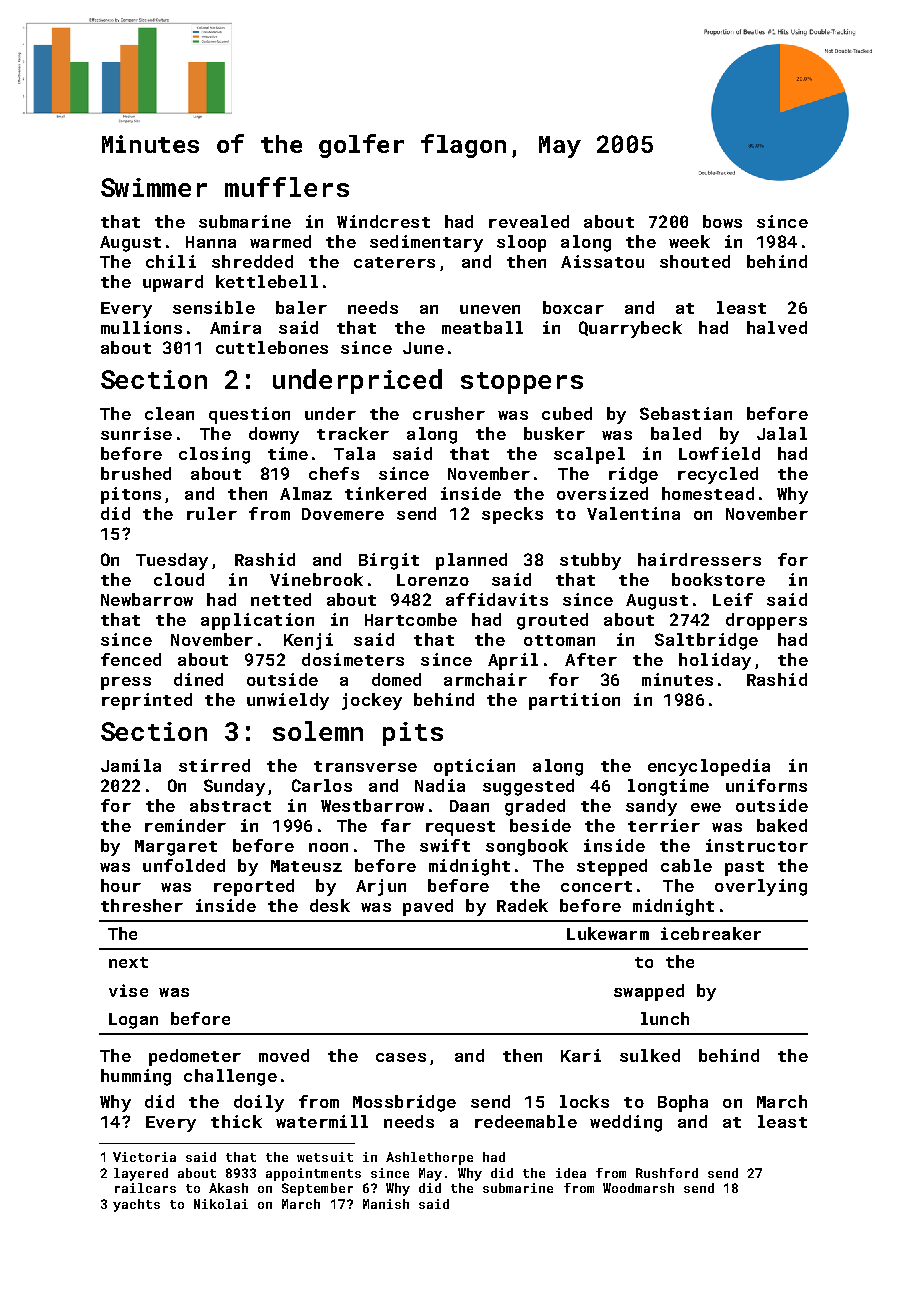 This image has height=1316, width=908. What do you see at coordinates (147, 599) in the image?
I see `Newbarrow` at bounding box center [147, 599].
